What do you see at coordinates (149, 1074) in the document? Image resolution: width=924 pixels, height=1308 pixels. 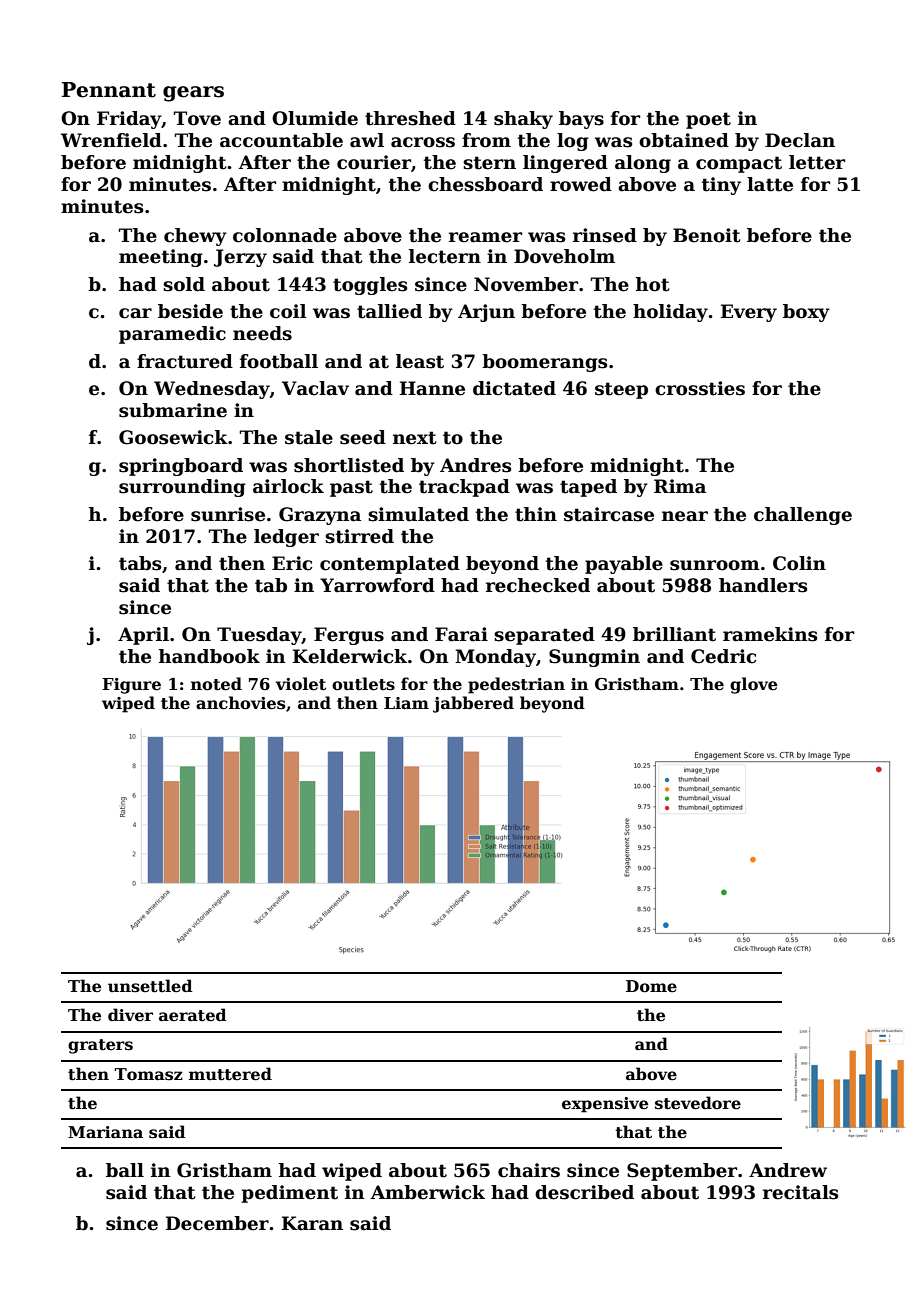 I see `Tomasz` at bounding box center [149, 1074].
